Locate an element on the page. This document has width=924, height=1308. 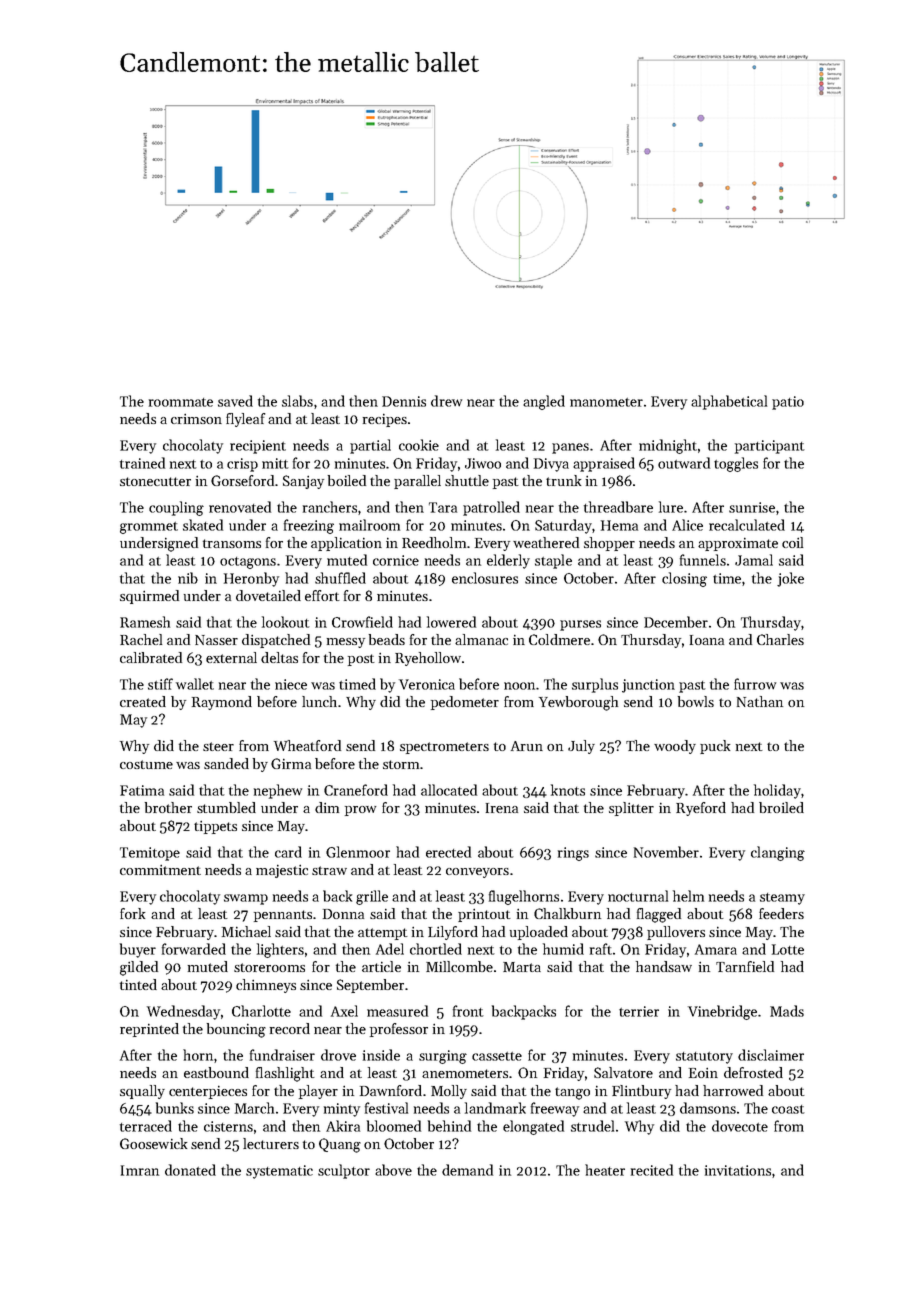
flashlight is located at coordinates (285, 1074).
